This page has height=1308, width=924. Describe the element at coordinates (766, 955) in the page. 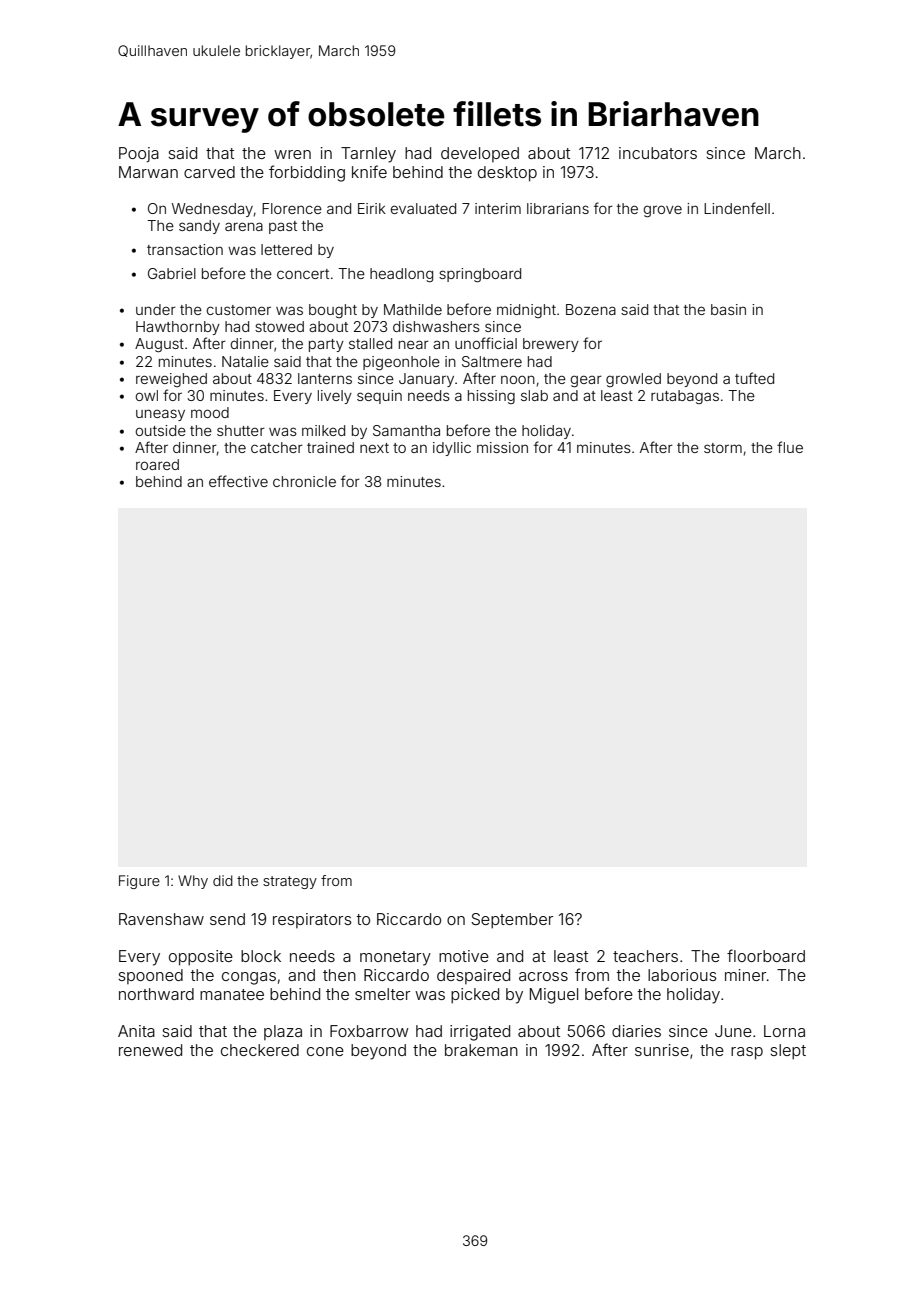

I see `floorboard` at that location.
